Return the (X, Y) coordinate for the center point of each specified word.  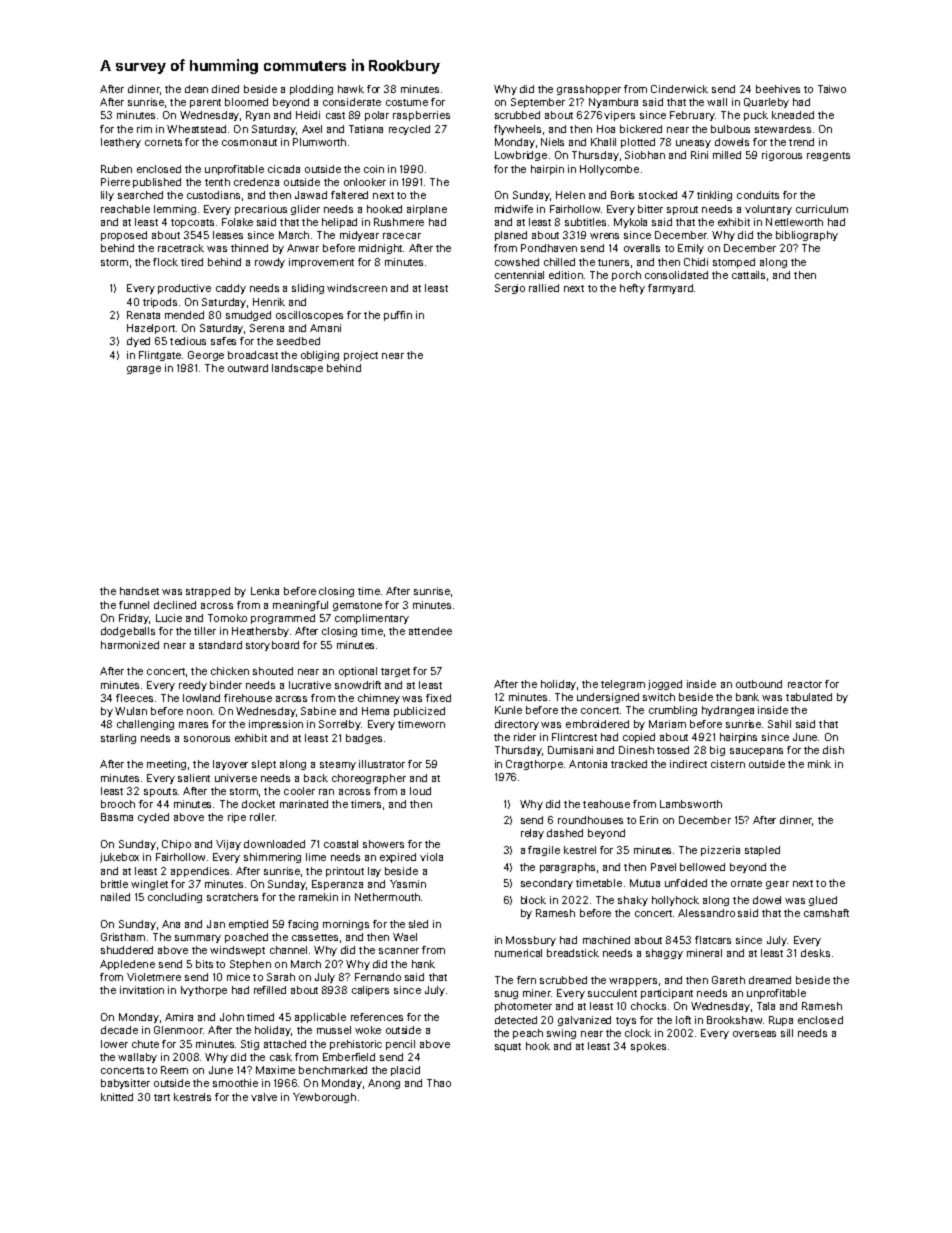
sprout (682, 210)
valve (264, 1097)
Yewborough (324, 1098)
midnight (380, 249)
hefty (632, 289)
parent (205, 103)
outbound (759, 684)
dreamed (770, 980)
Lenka (265, 591)
